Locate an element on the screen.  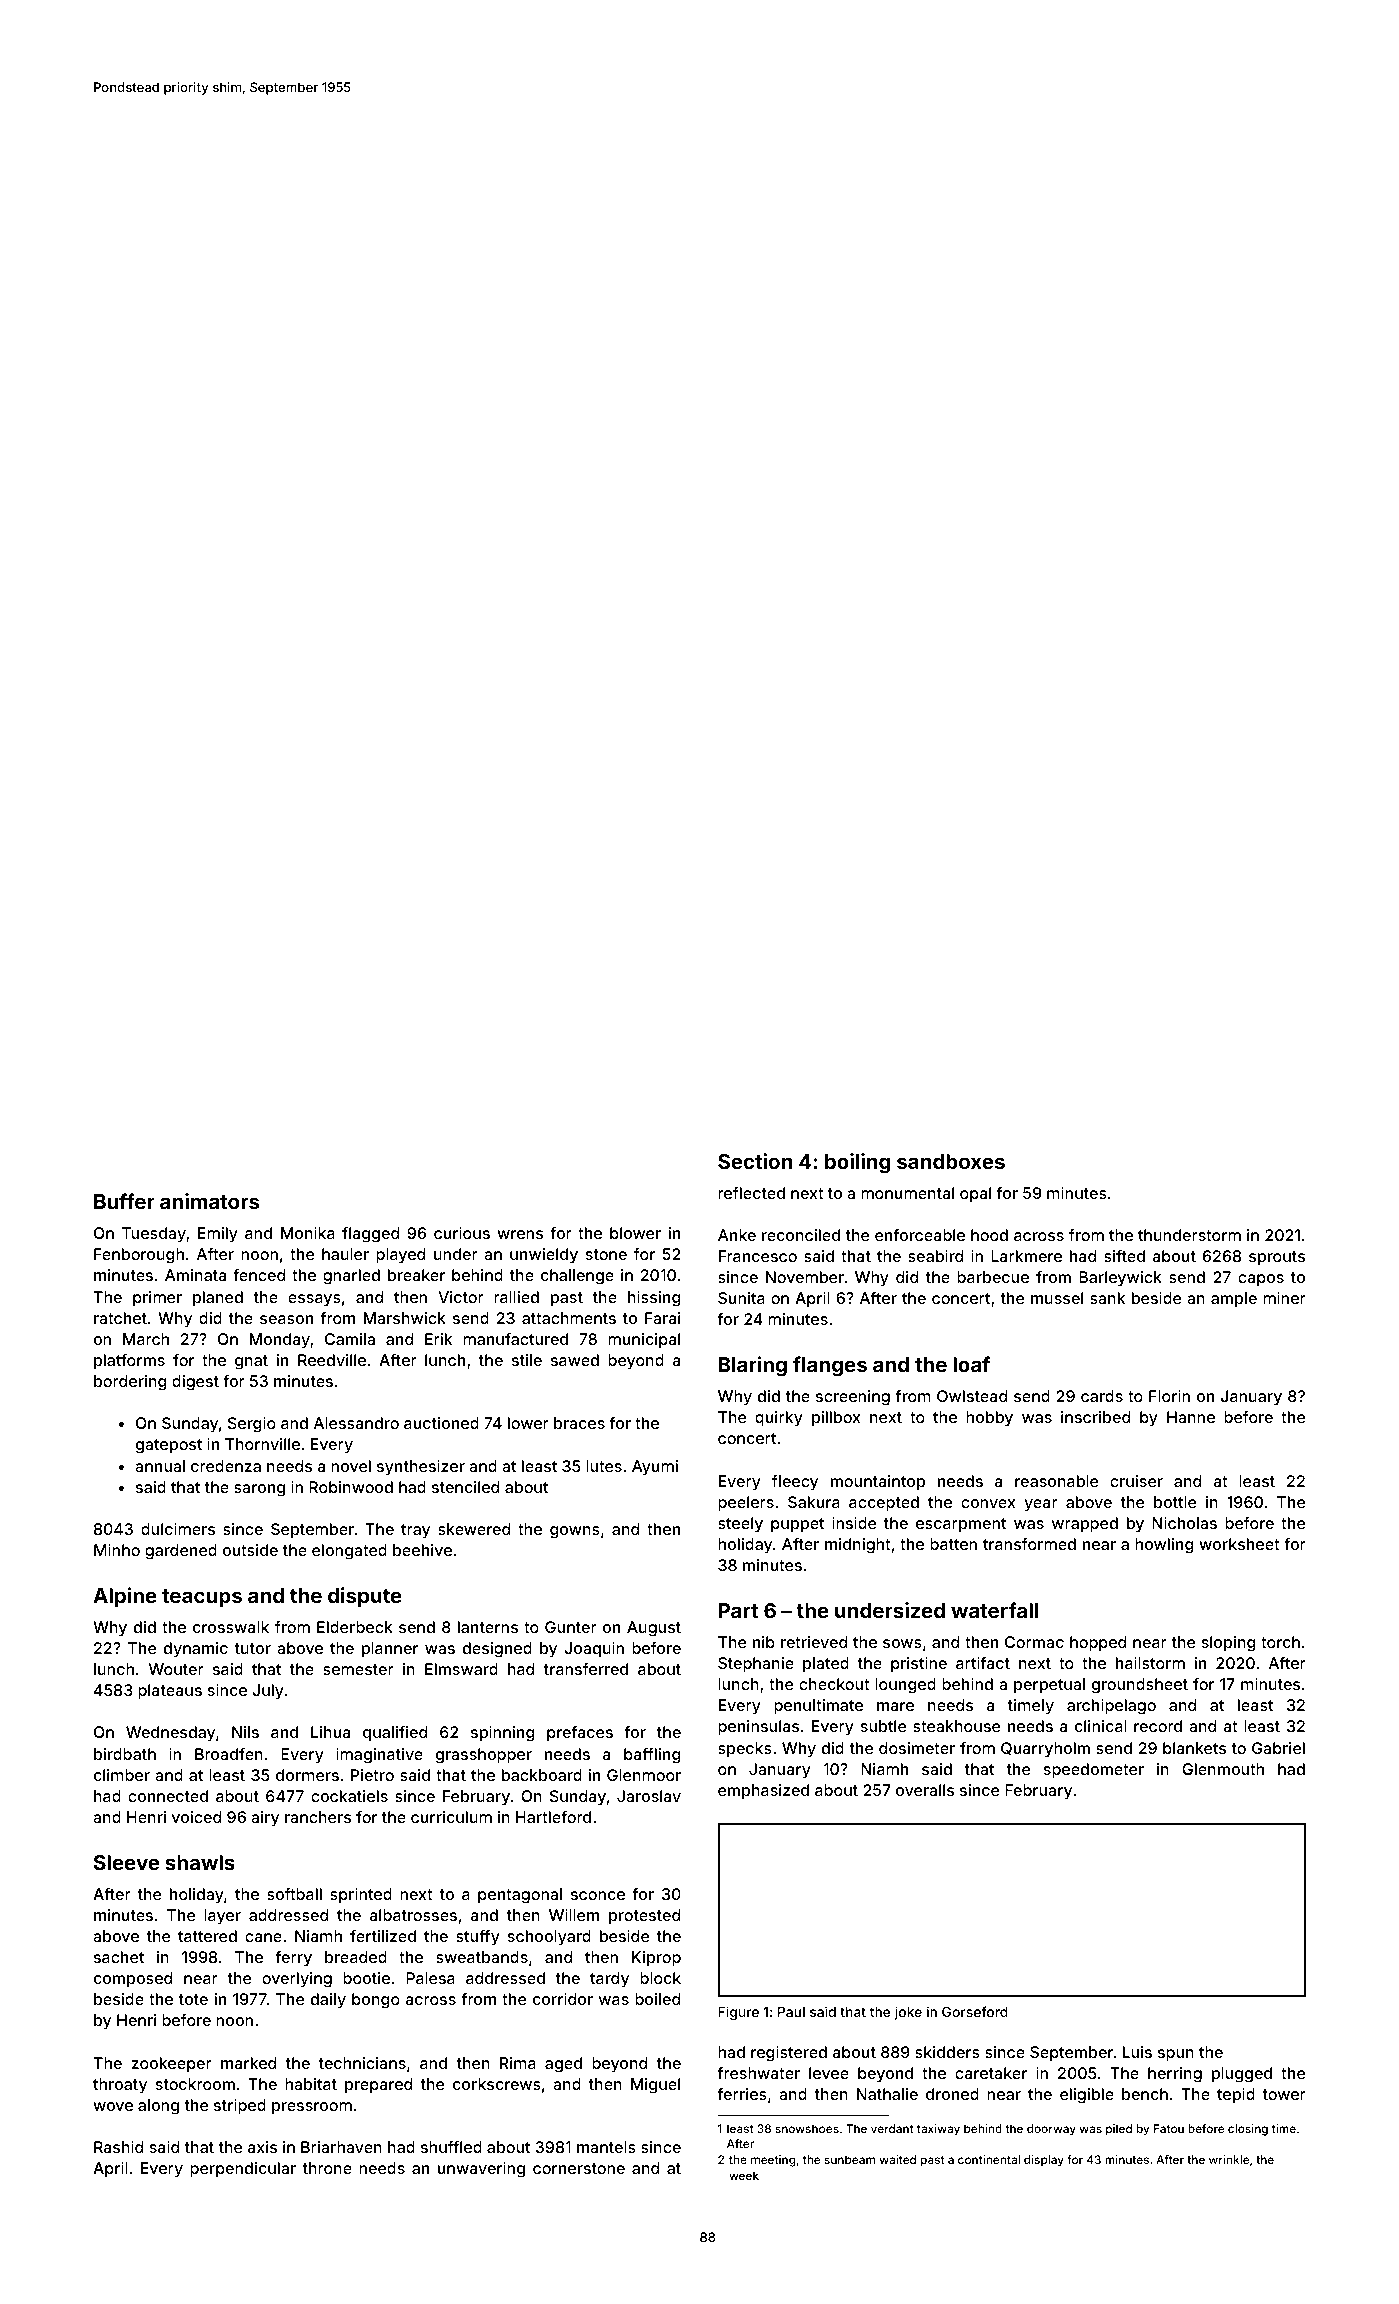
Lihua is located at coordinates (330, 1732).
